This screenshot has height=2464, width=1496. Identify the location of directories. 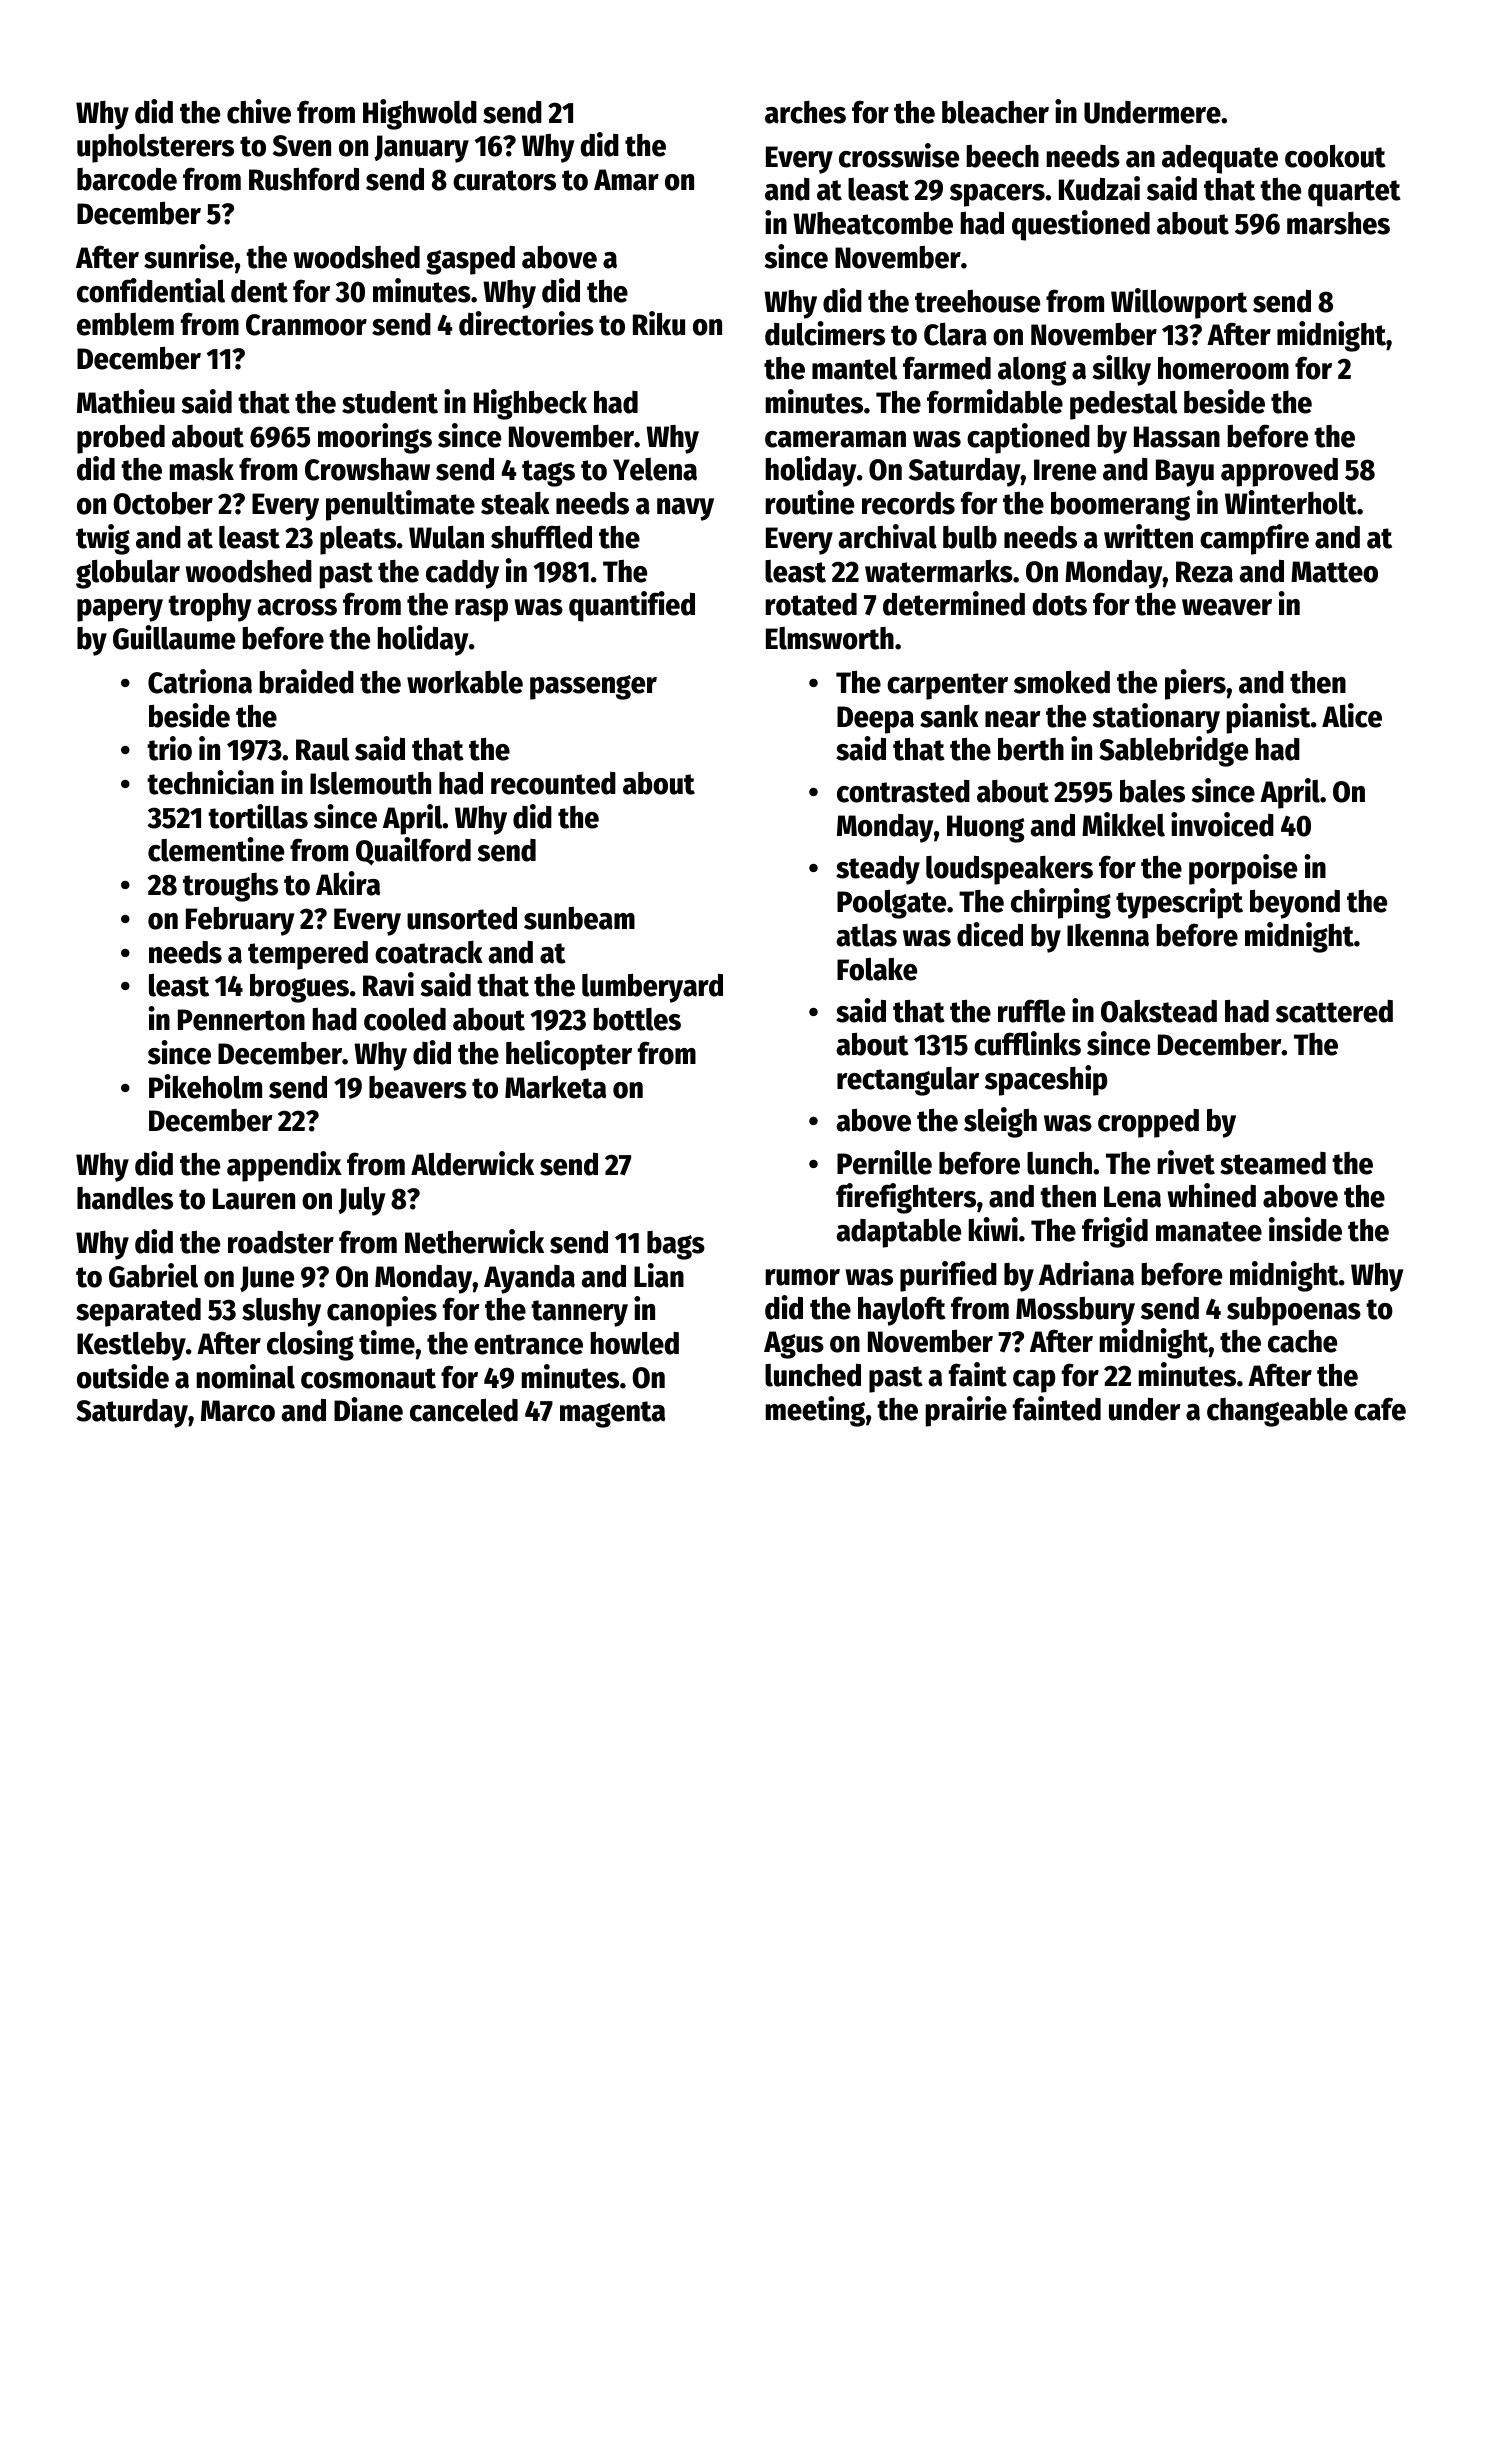
(526, 323).
